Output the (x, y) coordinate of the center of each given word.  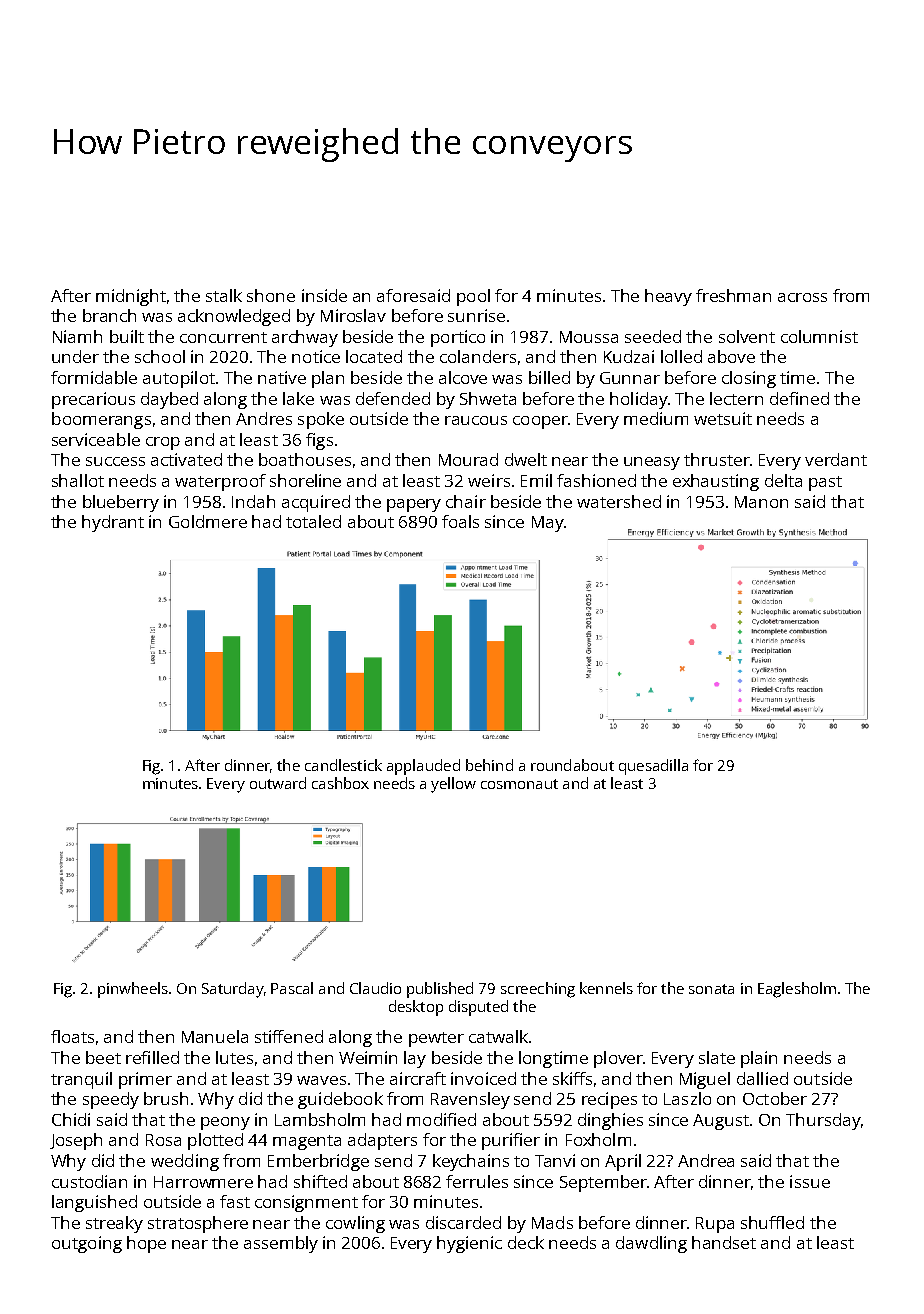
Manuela (215, 1036)
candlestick (343, 765)
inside (324, 295)
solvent (747, 336)
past (825, 483)
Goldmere (208, 521)
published (440, 990)
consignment (306, 1203)
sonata (711, 989)
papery (414, 505)
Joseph (76, 1141)
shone (271, 295)
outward (278, 783)
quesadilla (653, 767)
